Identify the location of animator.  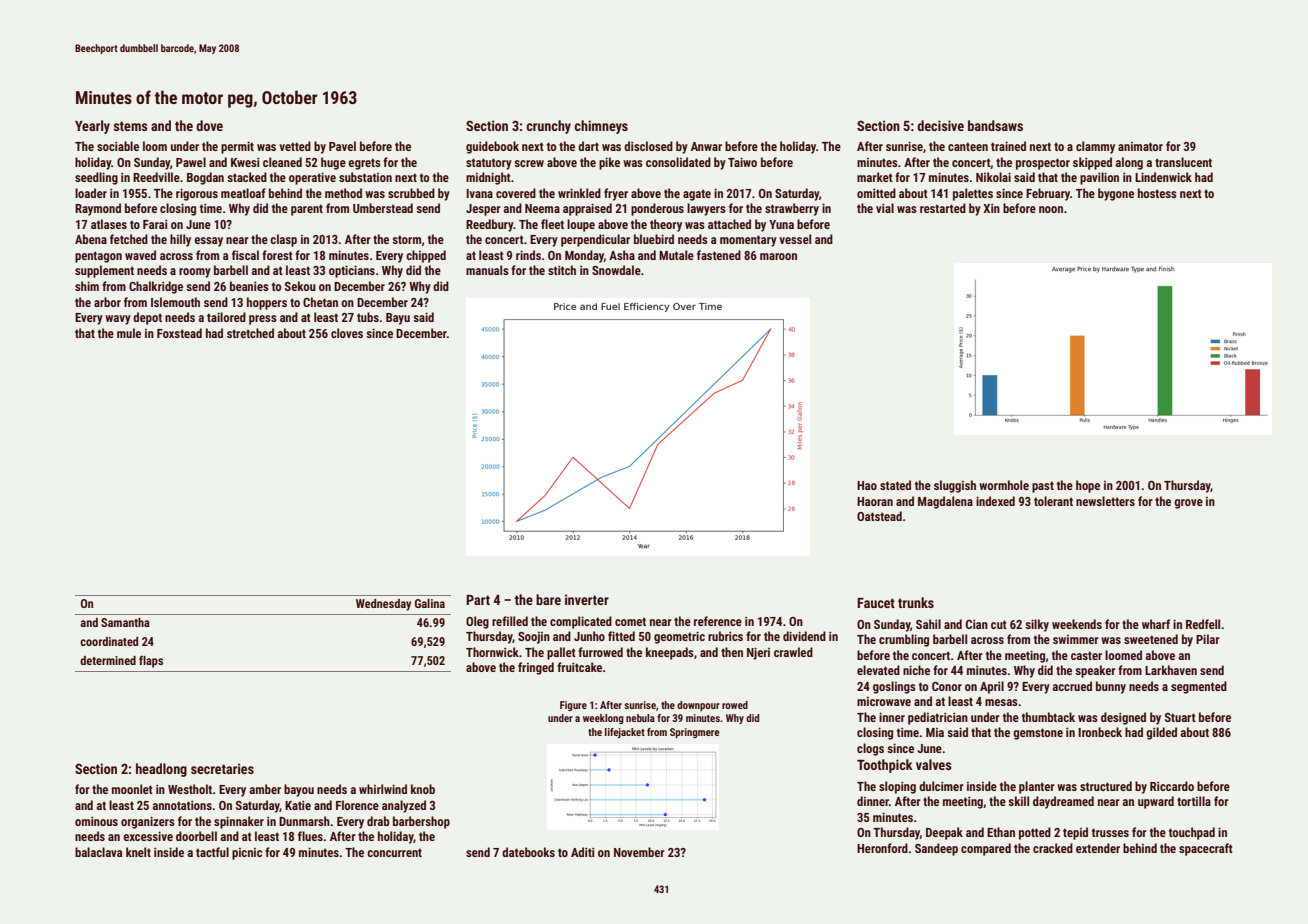
(1140, 146).
